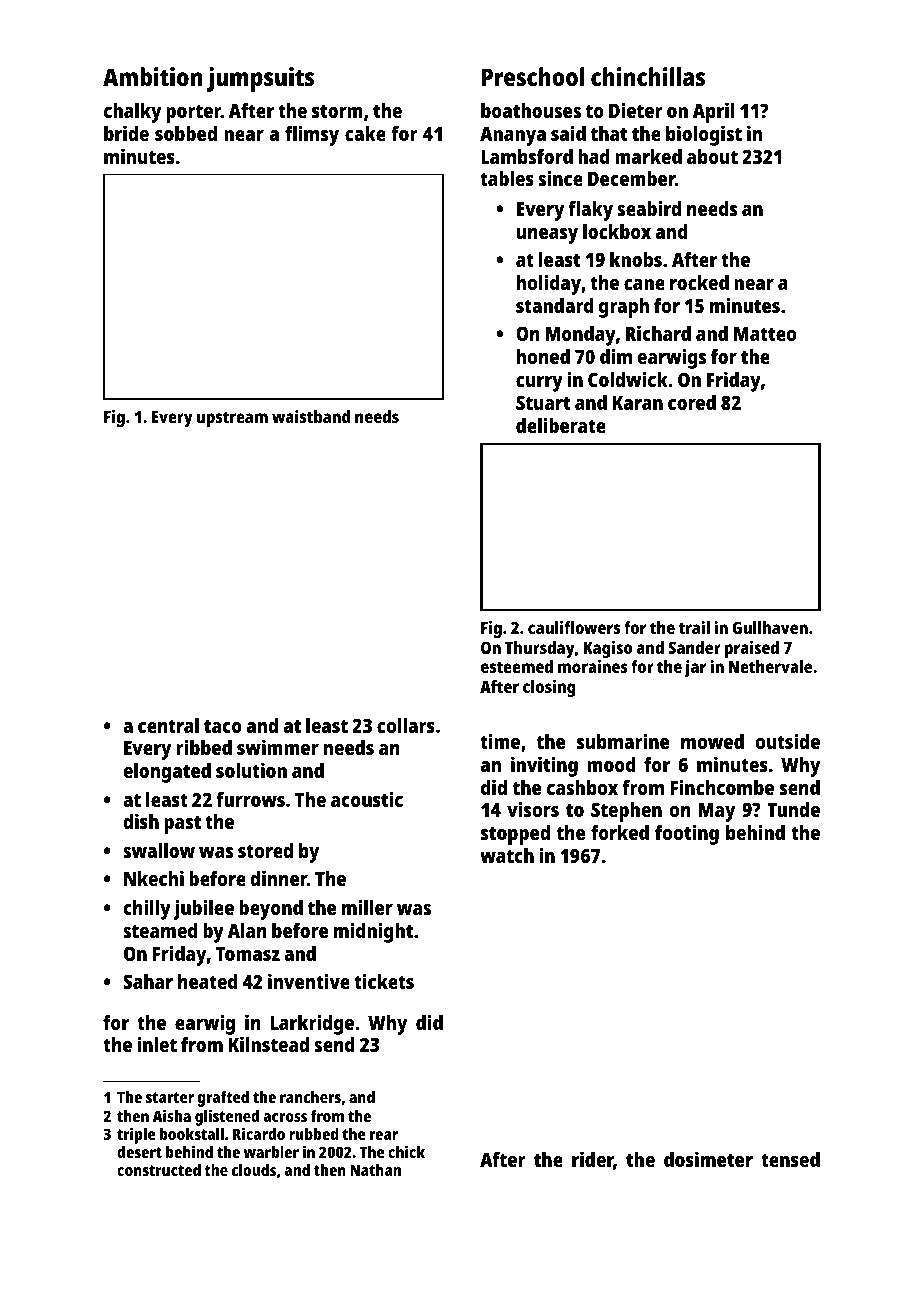 Image resolution: width=924 pixels, height=1311 pixels. What do you see at coordinates (271, 1152) in the screenshot?
I see `warbler` at bounding box center [271, 1152].
